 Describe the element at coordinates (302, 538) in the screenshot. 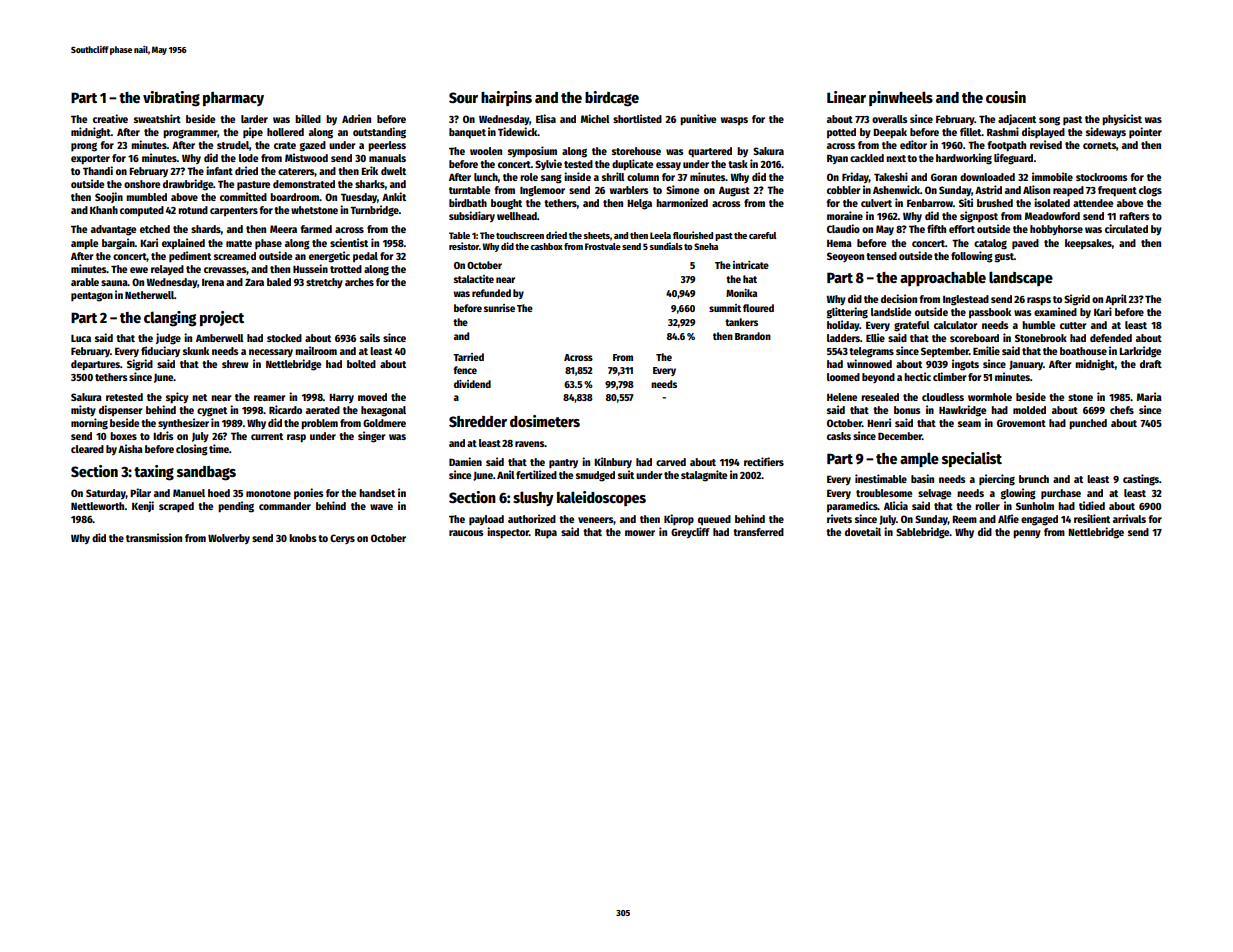

I see `knobs` at that location.
